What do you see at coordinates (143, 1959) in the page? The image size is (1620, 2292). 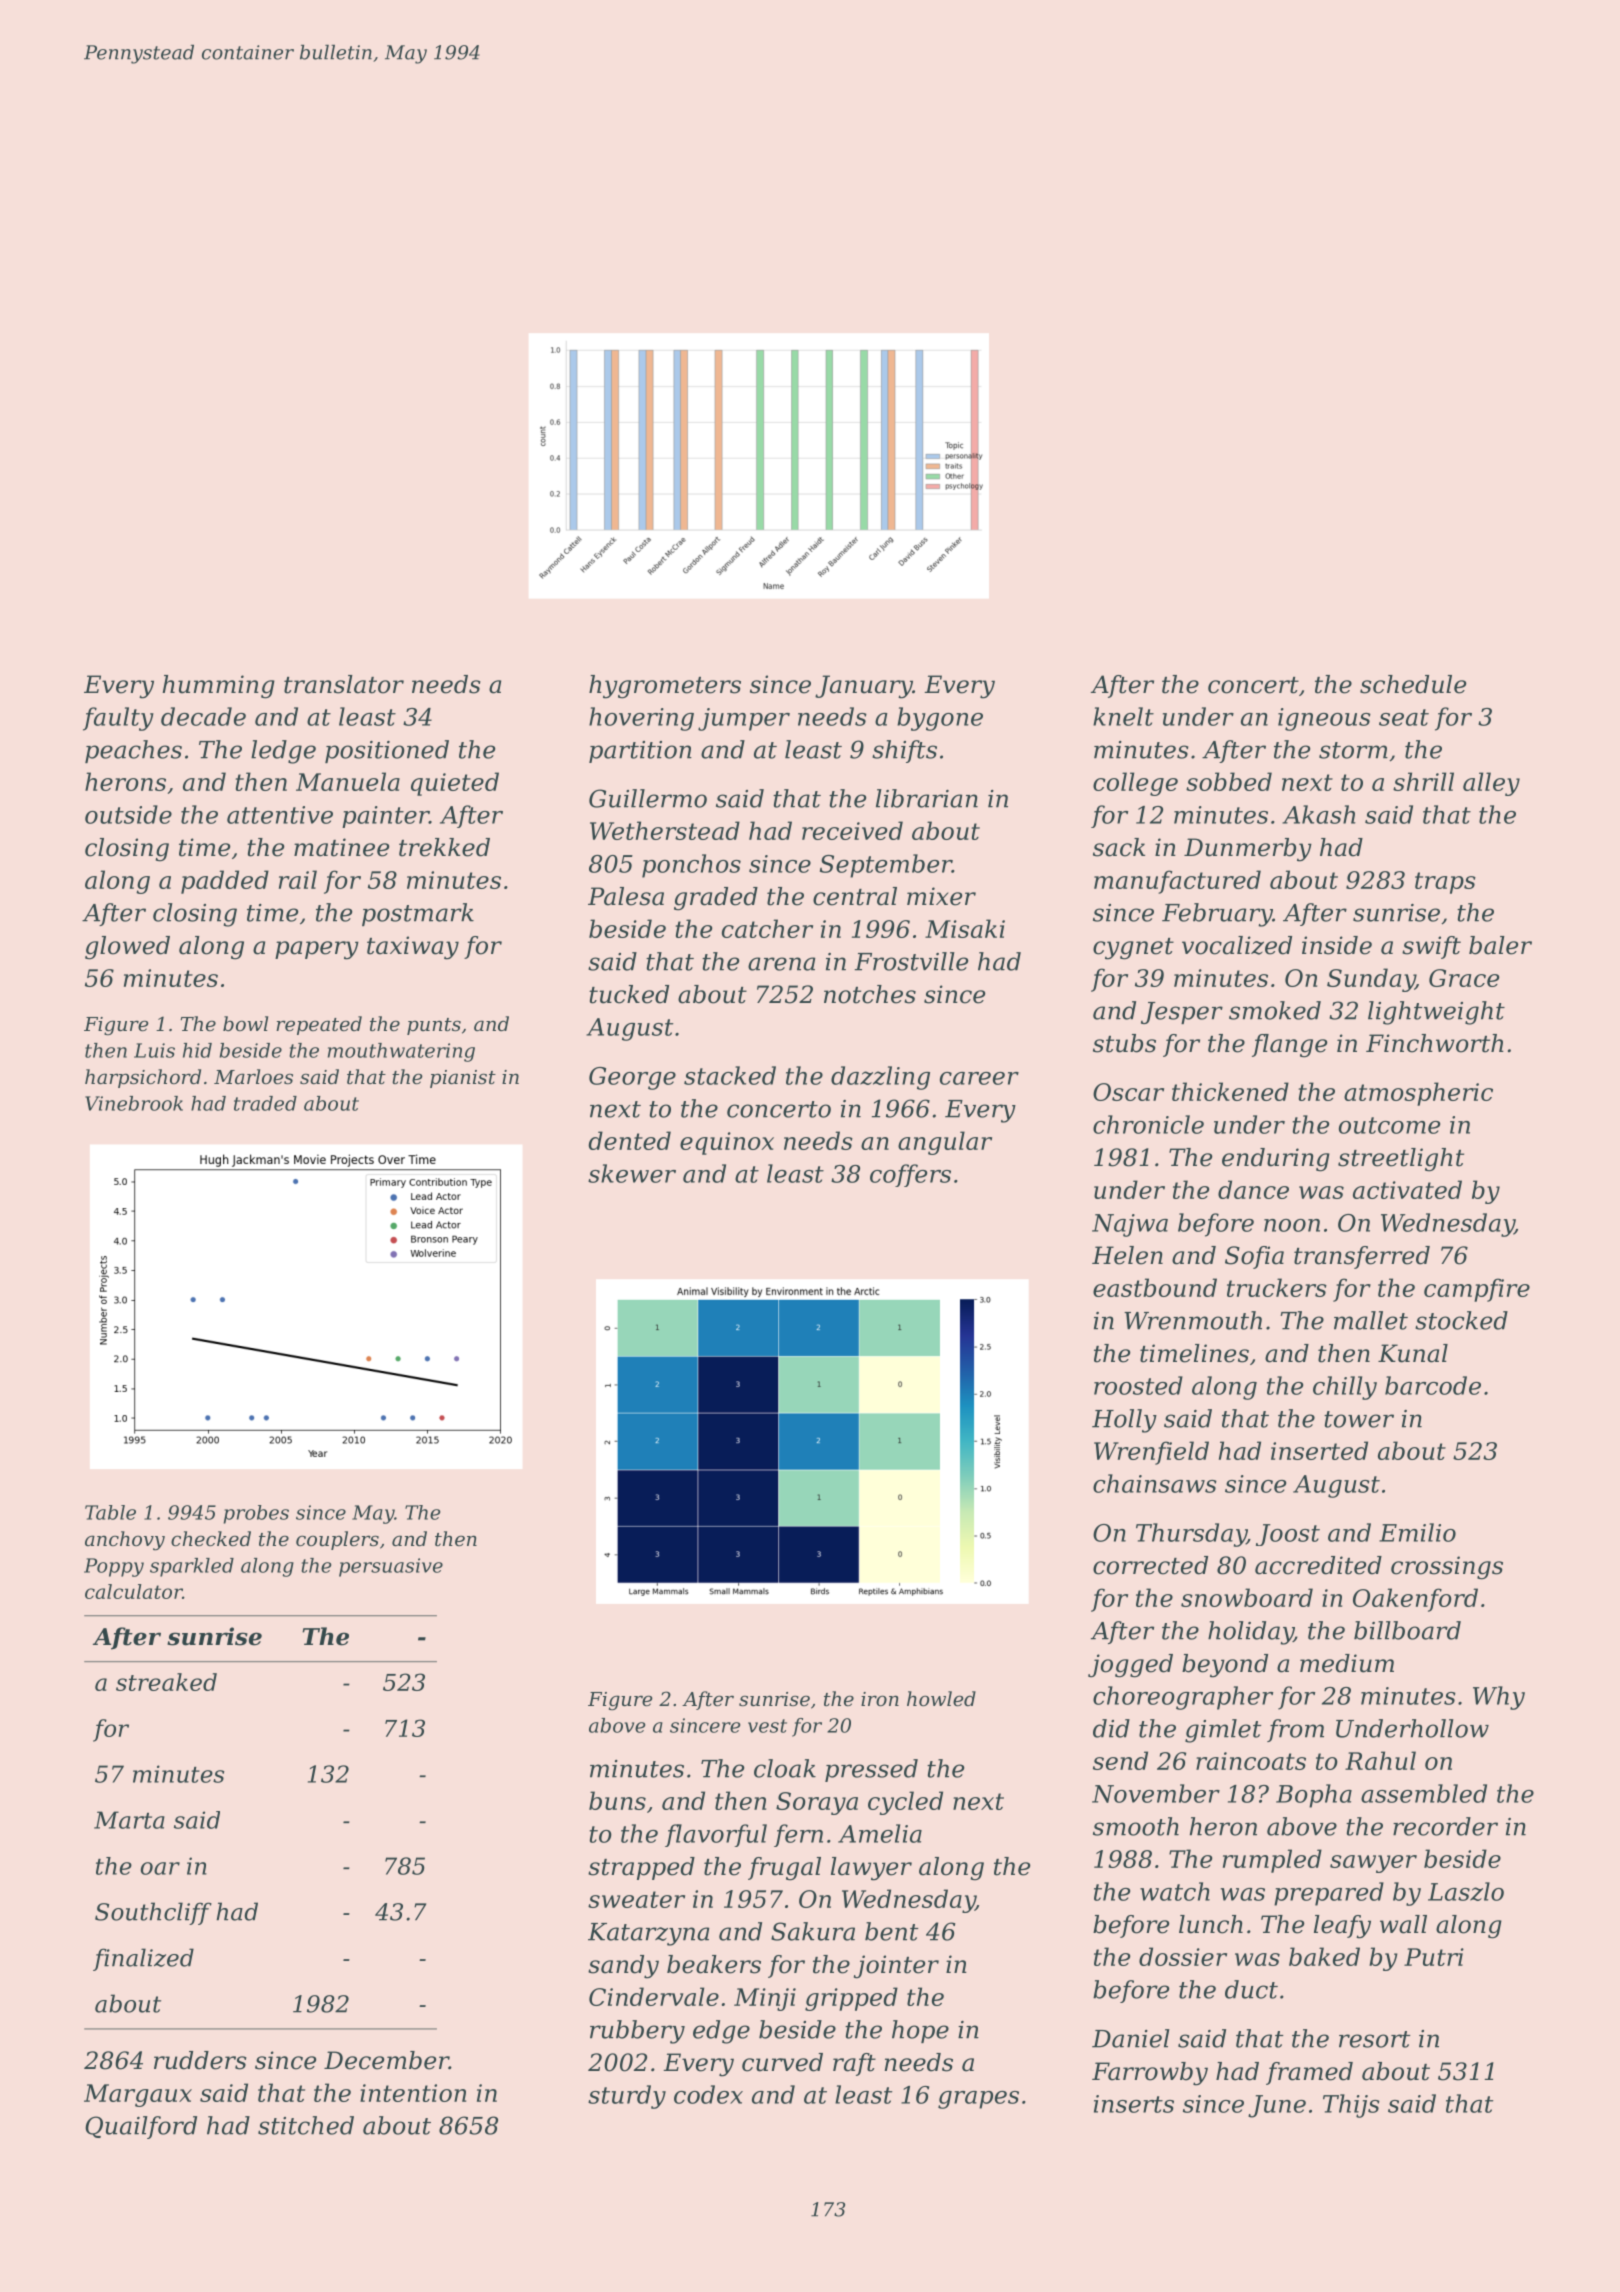 I see `finalized` at bounding box center [143, 1959].
